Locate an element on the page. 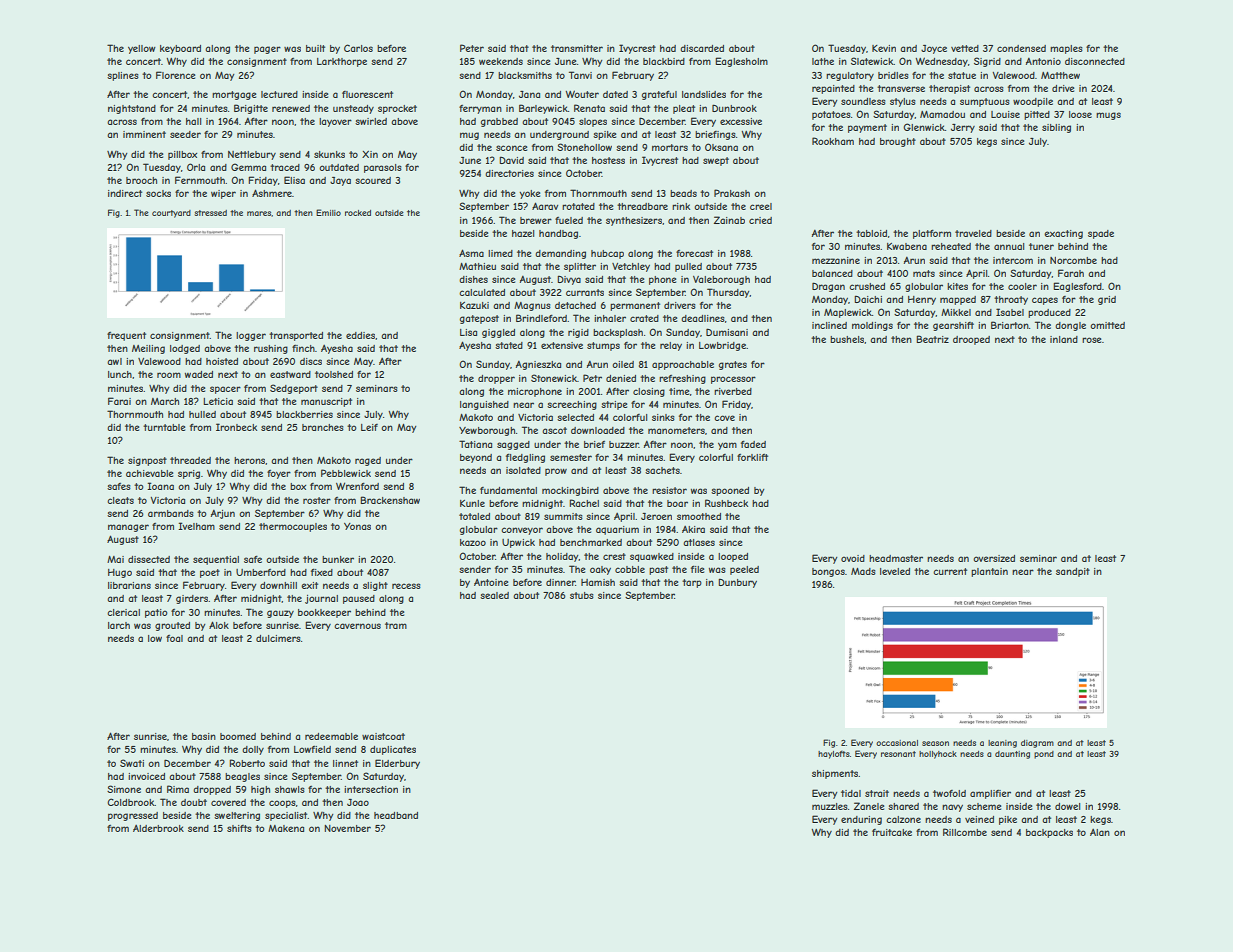 The height and width of the image is (952, 1233). Arjun is located at coordinates (223, 514).
